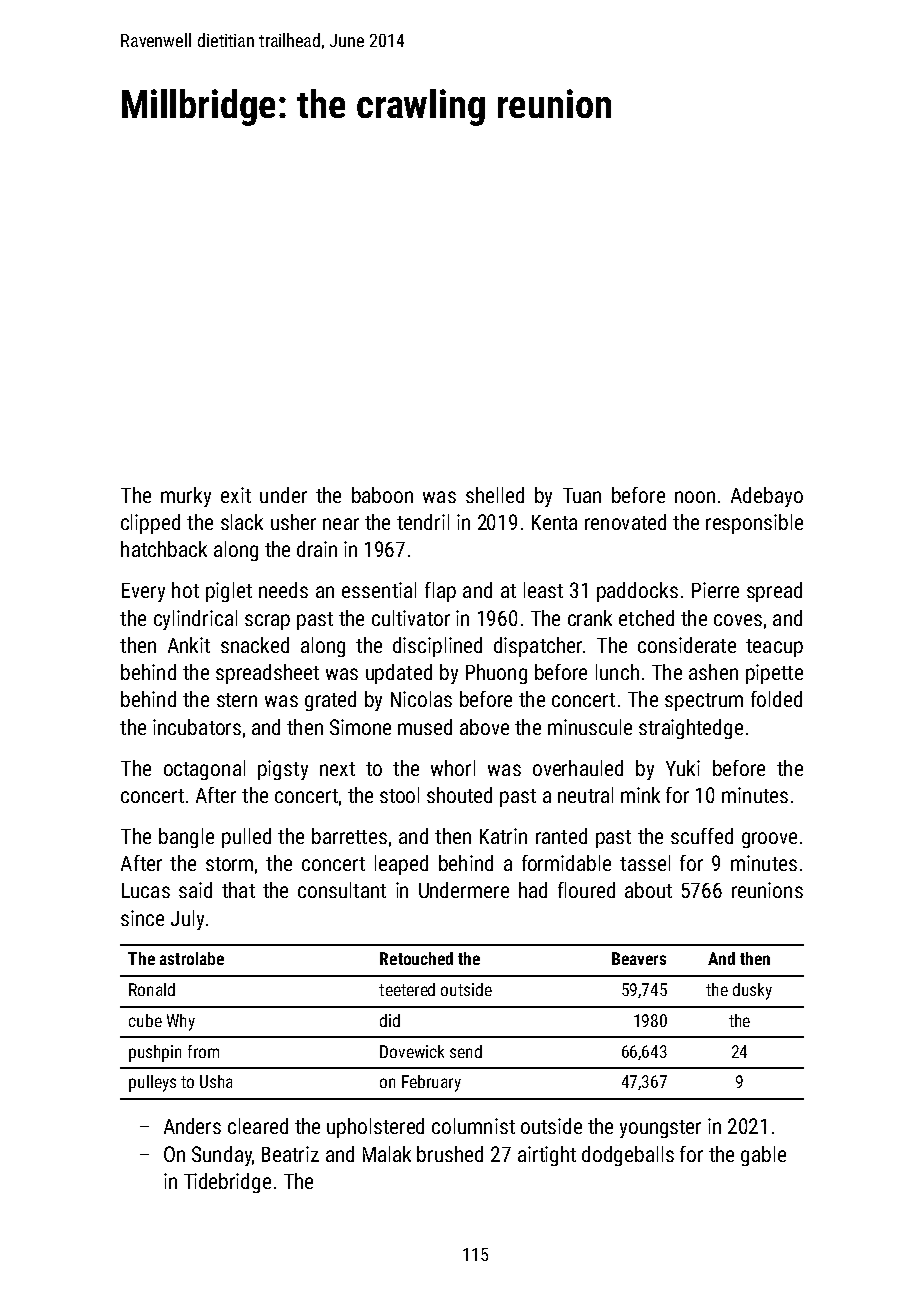 This image has height=1311, width=924. What do you see at coordinates (776, 699) in the image?
I see `folded` at bounding box center [776, 699].
